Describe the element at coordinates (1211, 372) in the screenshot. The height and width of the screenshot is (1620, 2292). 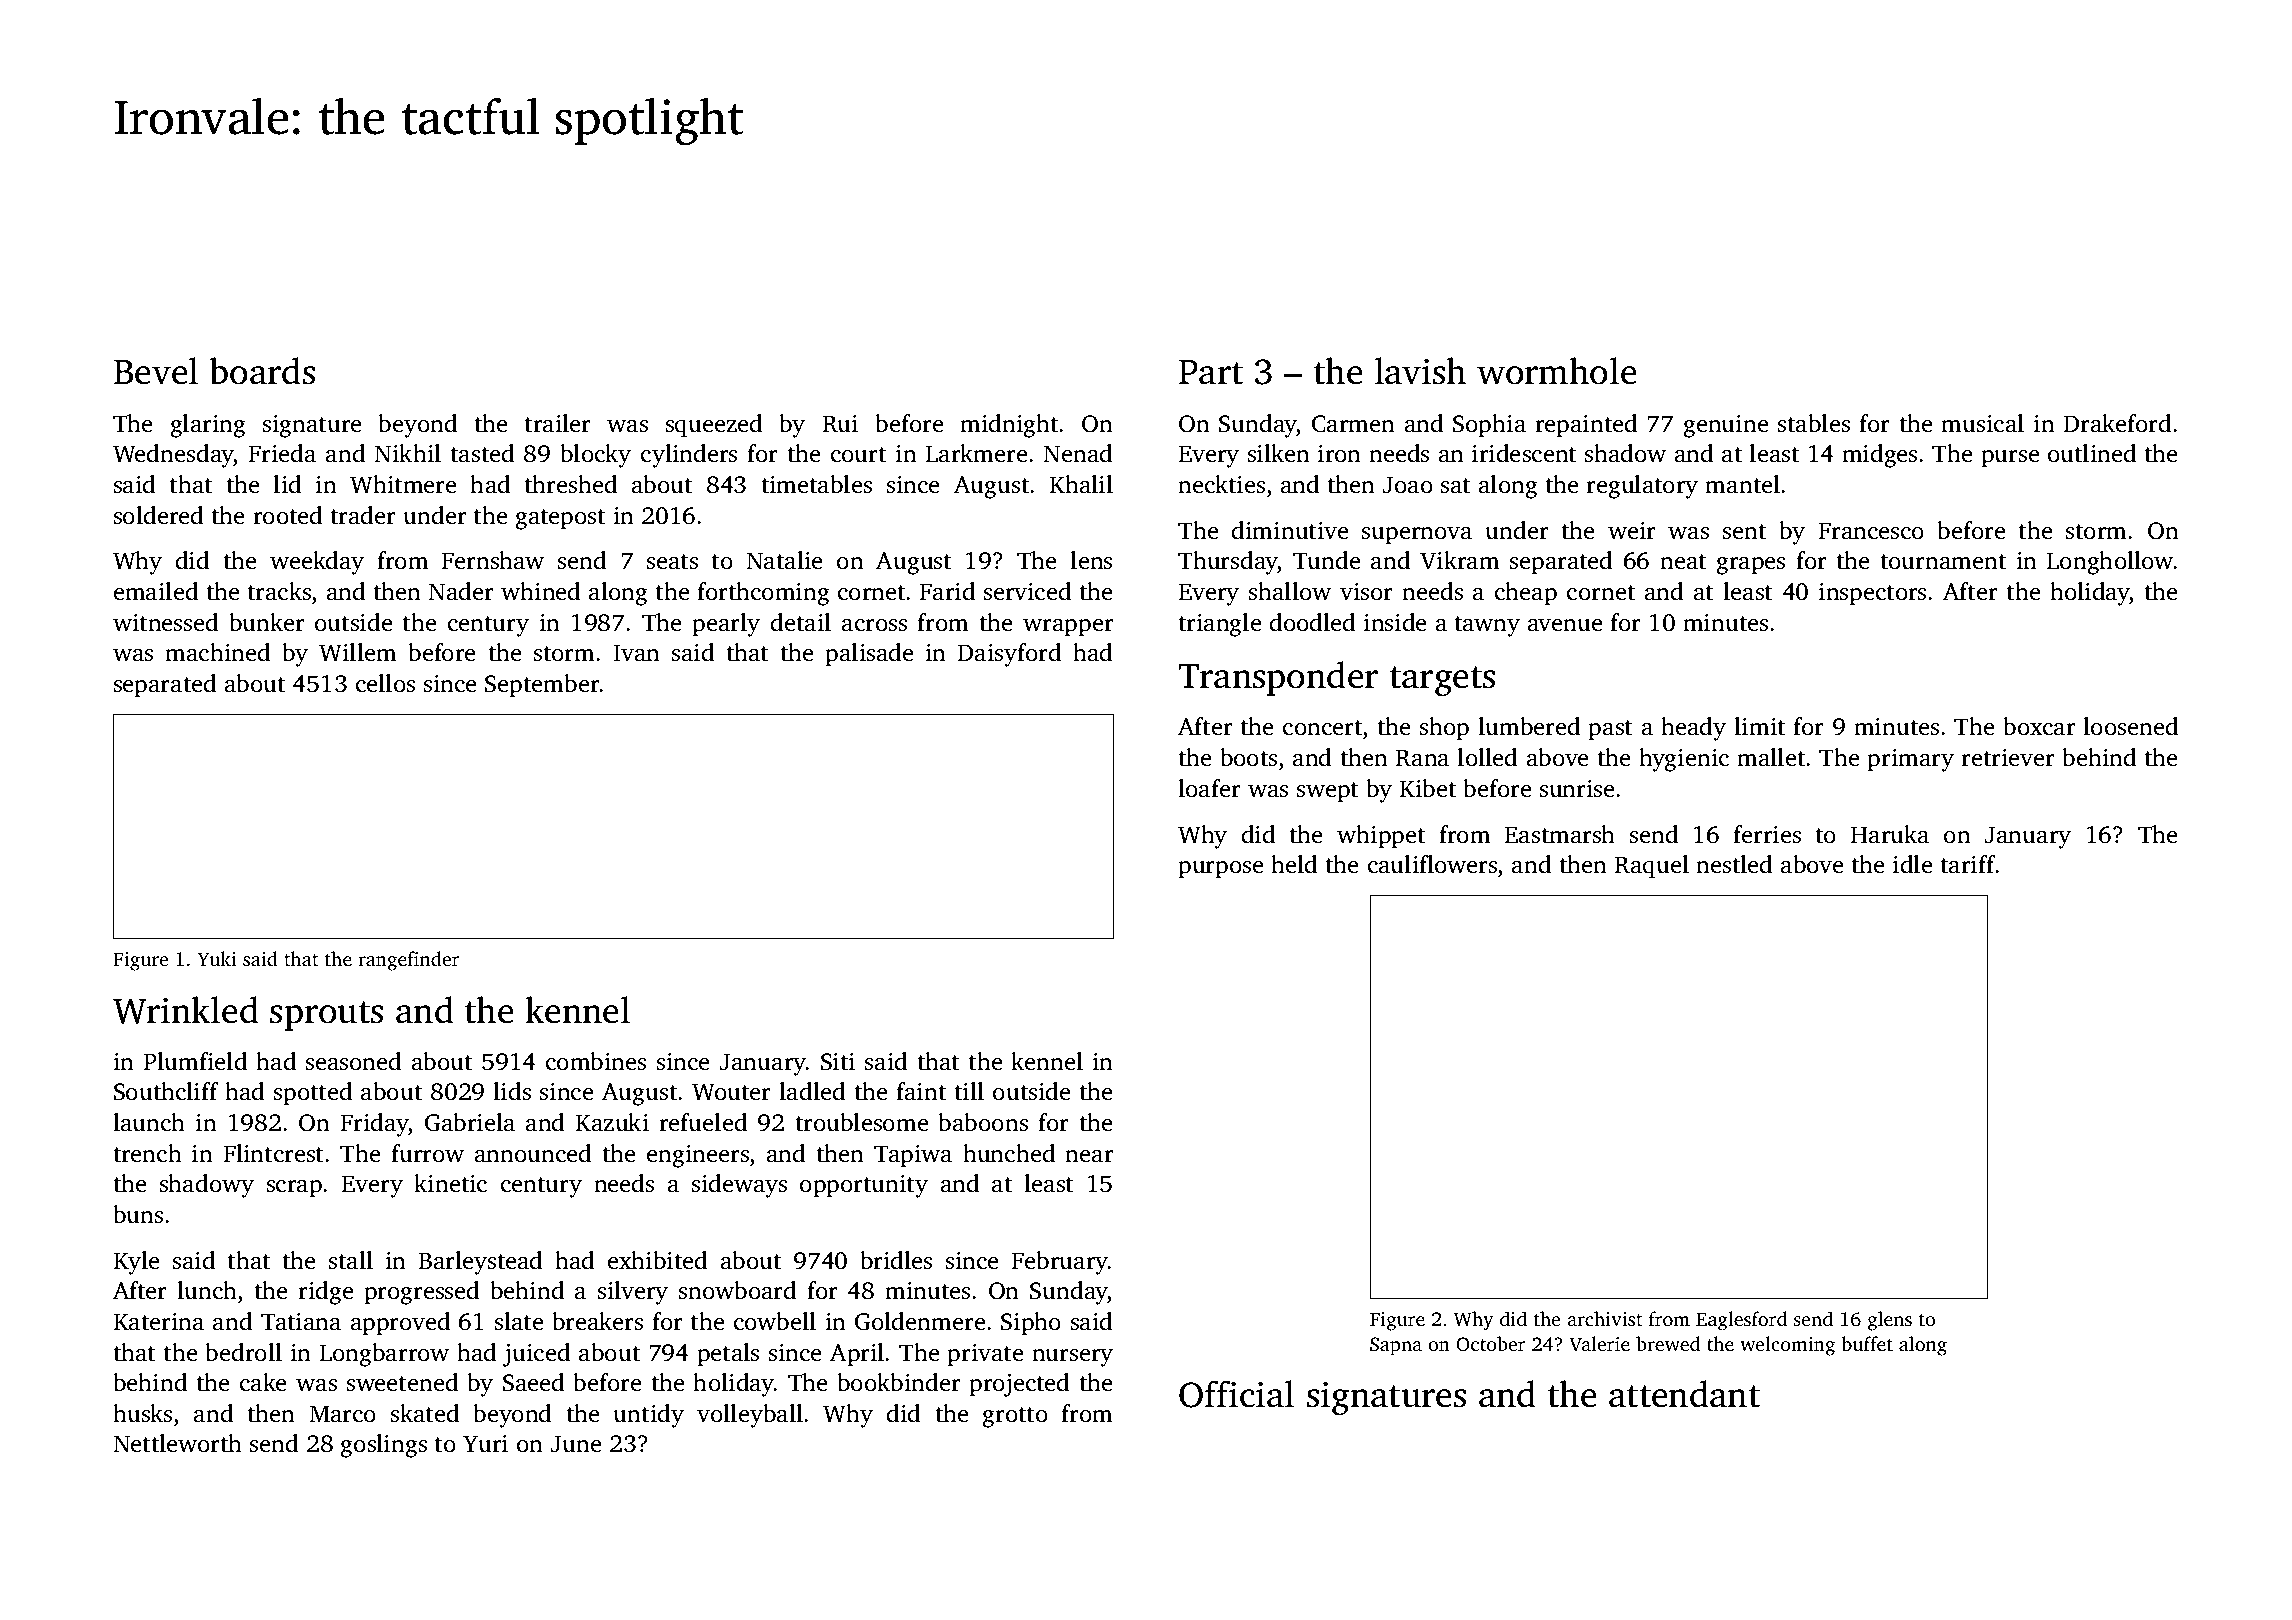
I see `Part` at that location.
